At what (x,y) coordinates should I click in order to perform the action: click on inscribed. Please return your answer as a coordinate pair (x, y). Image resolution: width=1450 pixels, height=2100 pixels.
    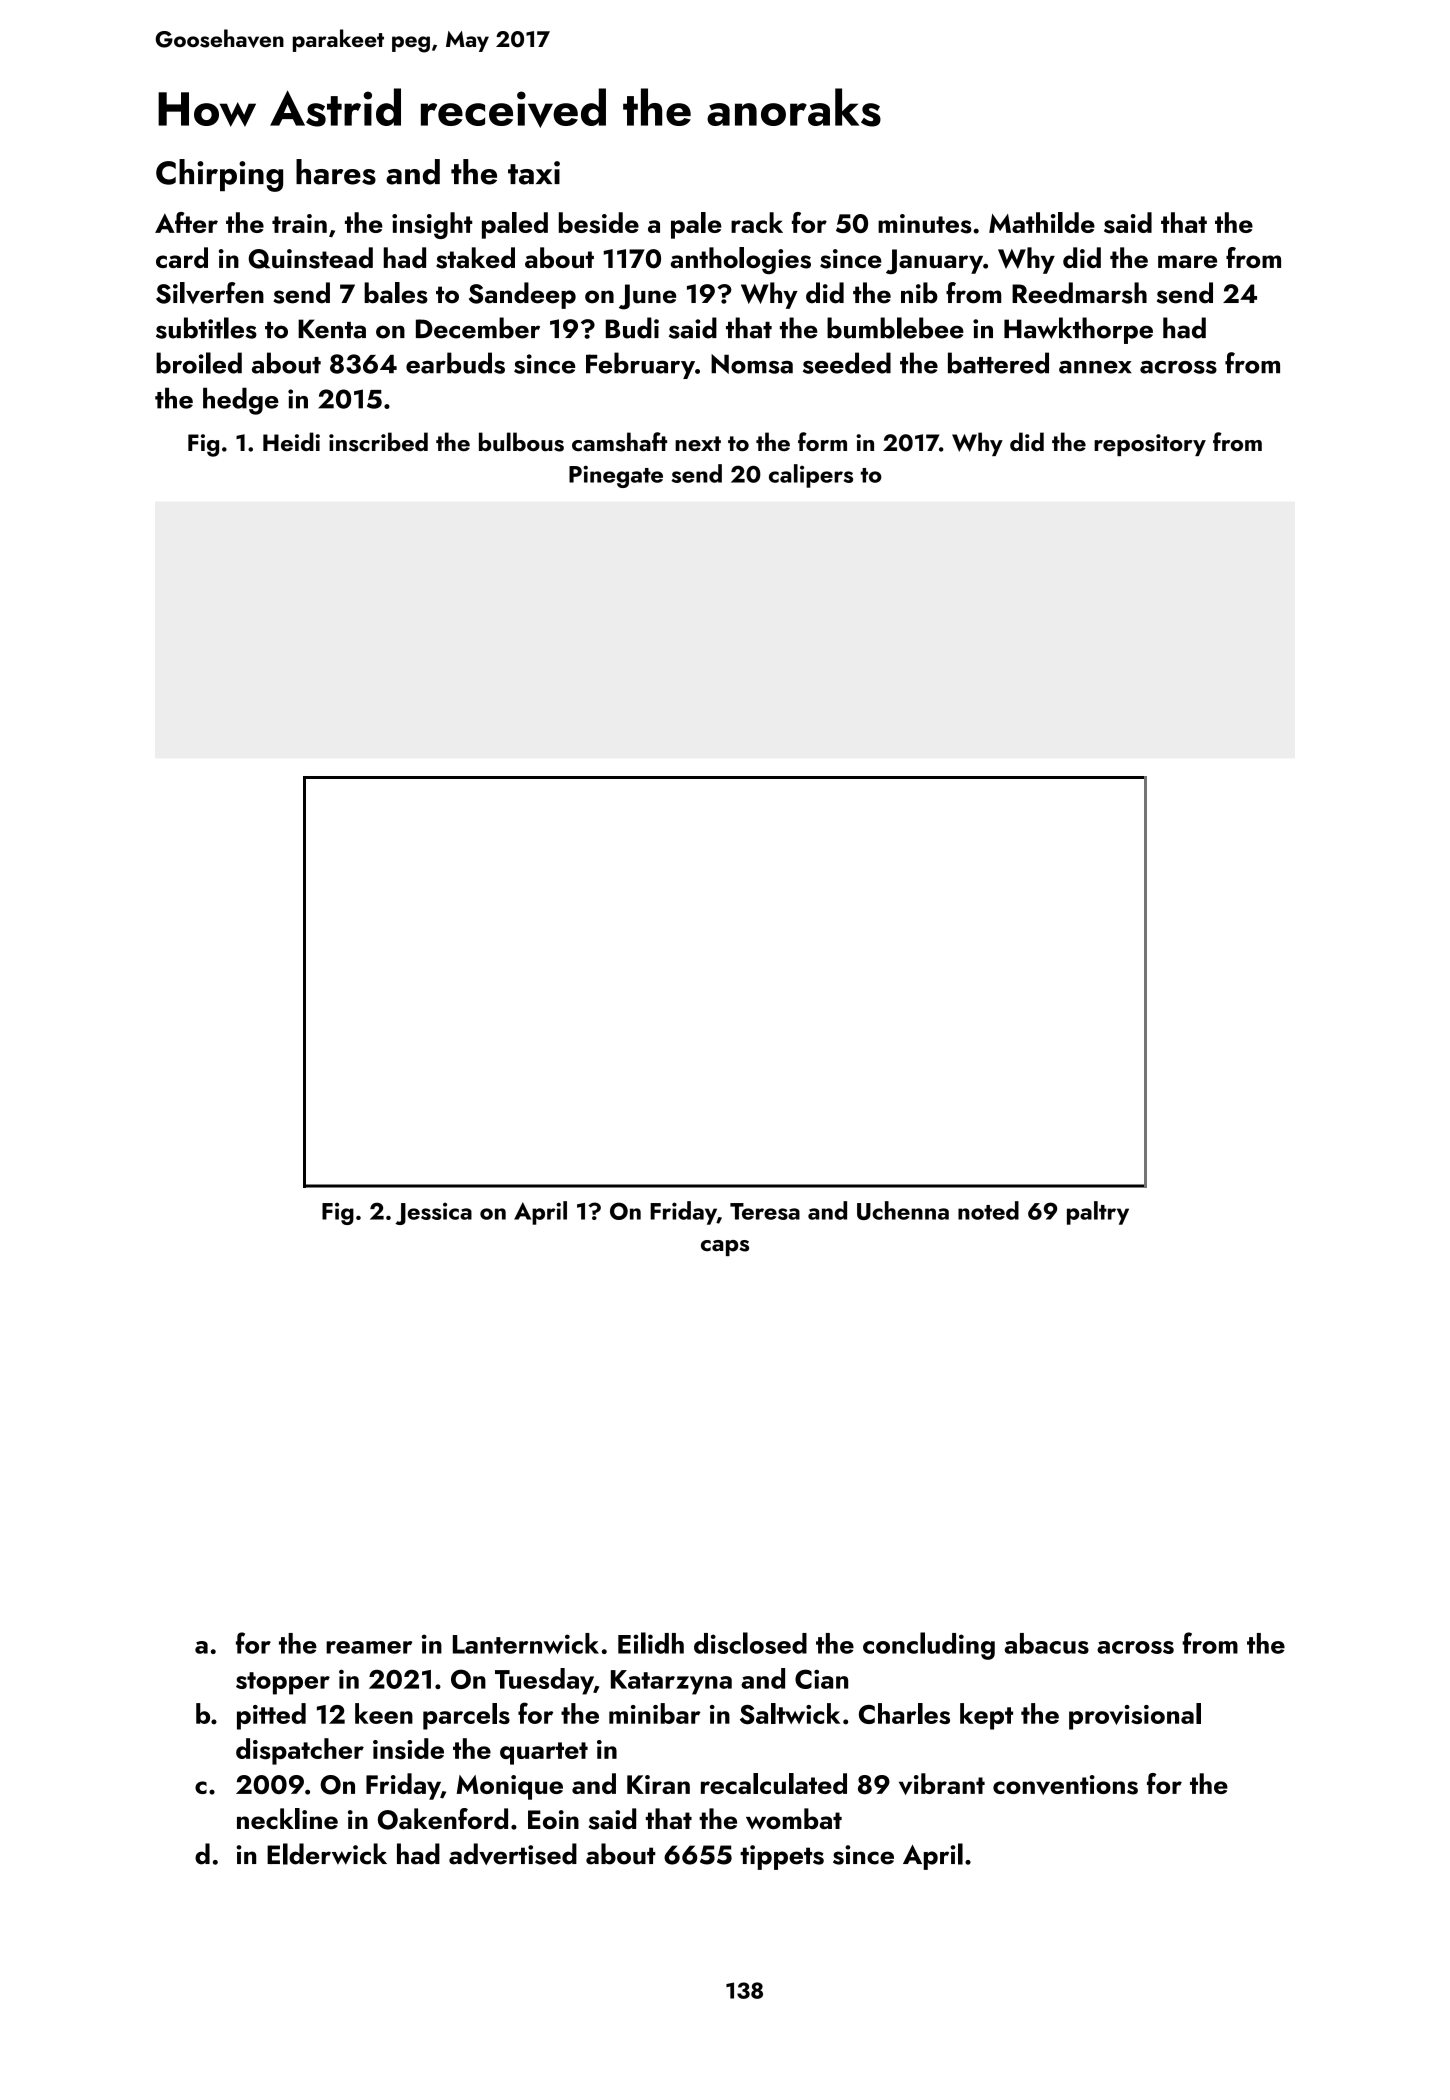
    Looking at the image, I should click on (378, 442).
